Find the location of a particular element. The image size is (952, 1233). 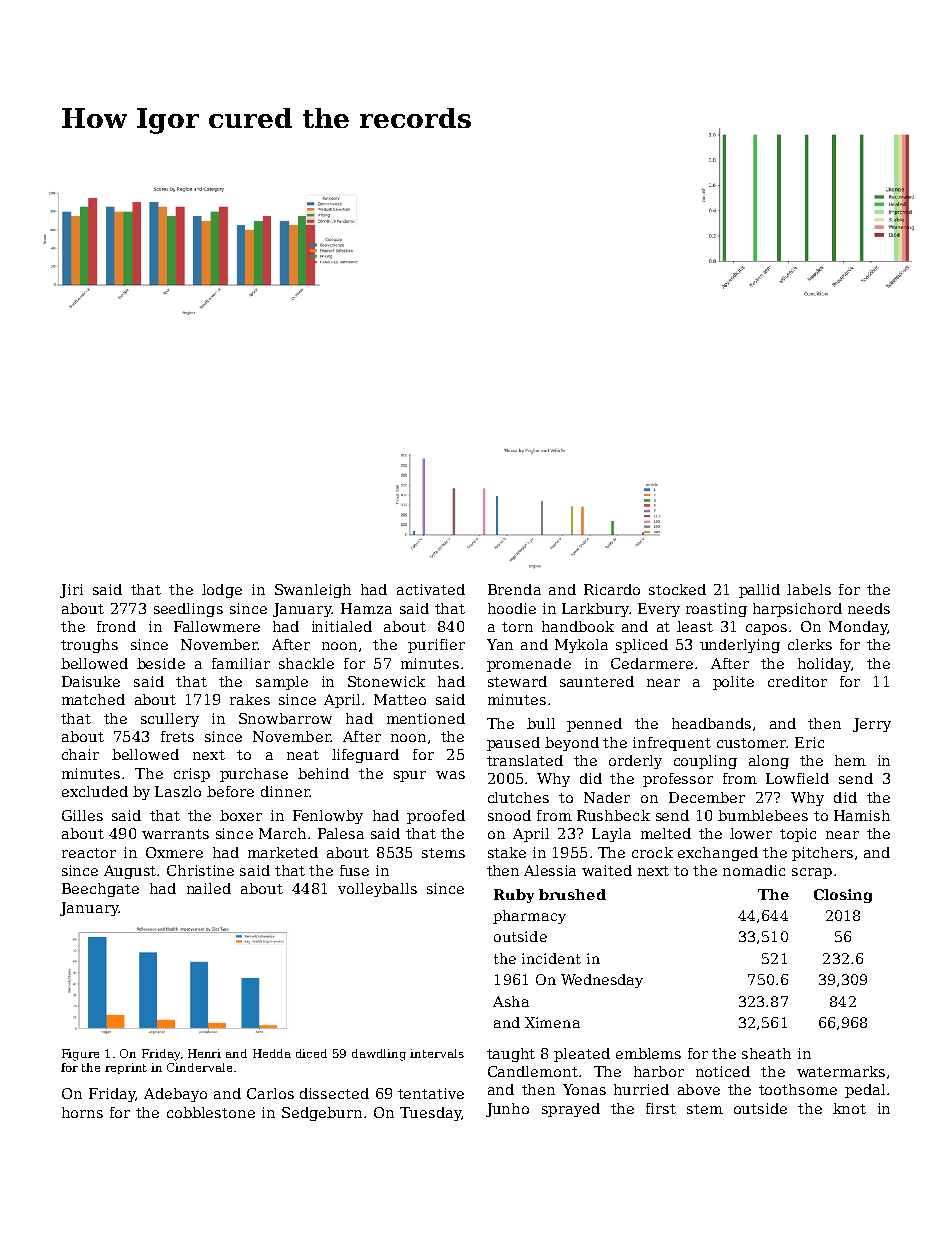

Figure is located at coordinates (80, 1055).
